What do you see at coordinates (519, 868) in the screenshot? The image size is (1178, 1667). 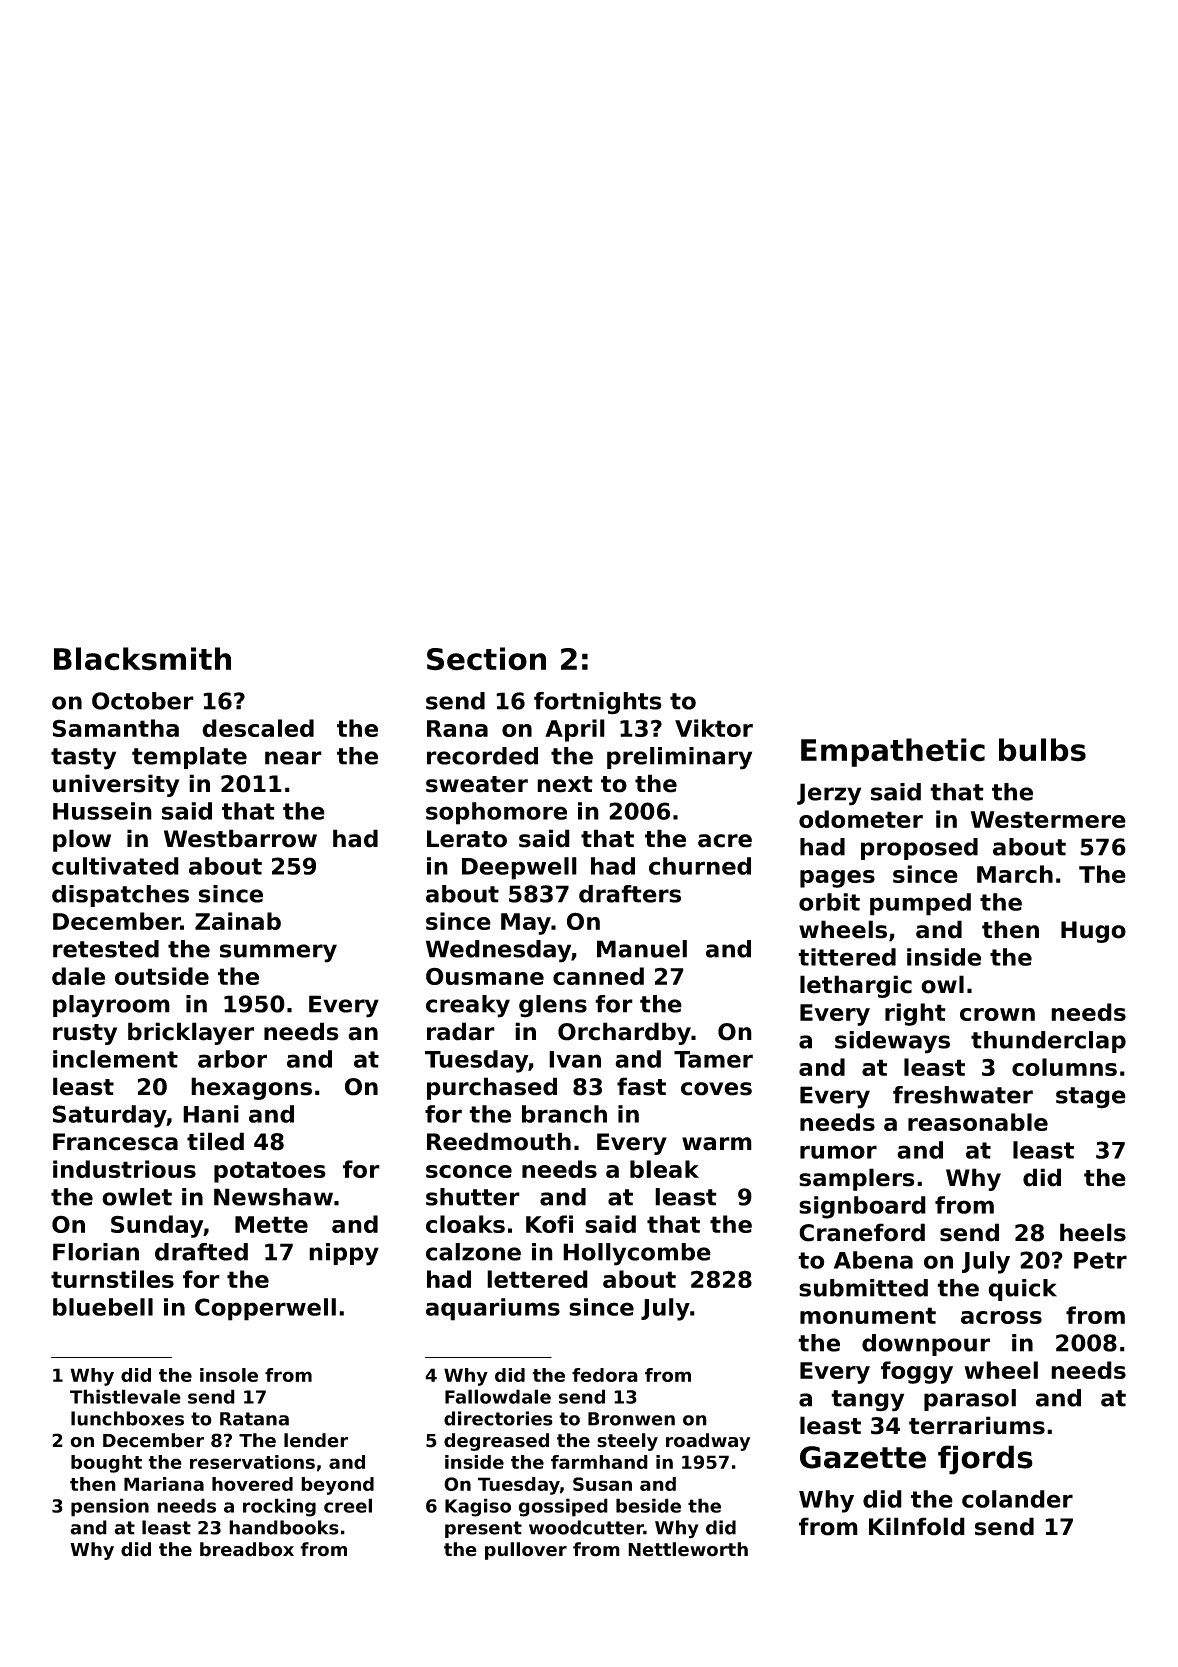 I see `Deepwell` at bounding box center [519, 868].
